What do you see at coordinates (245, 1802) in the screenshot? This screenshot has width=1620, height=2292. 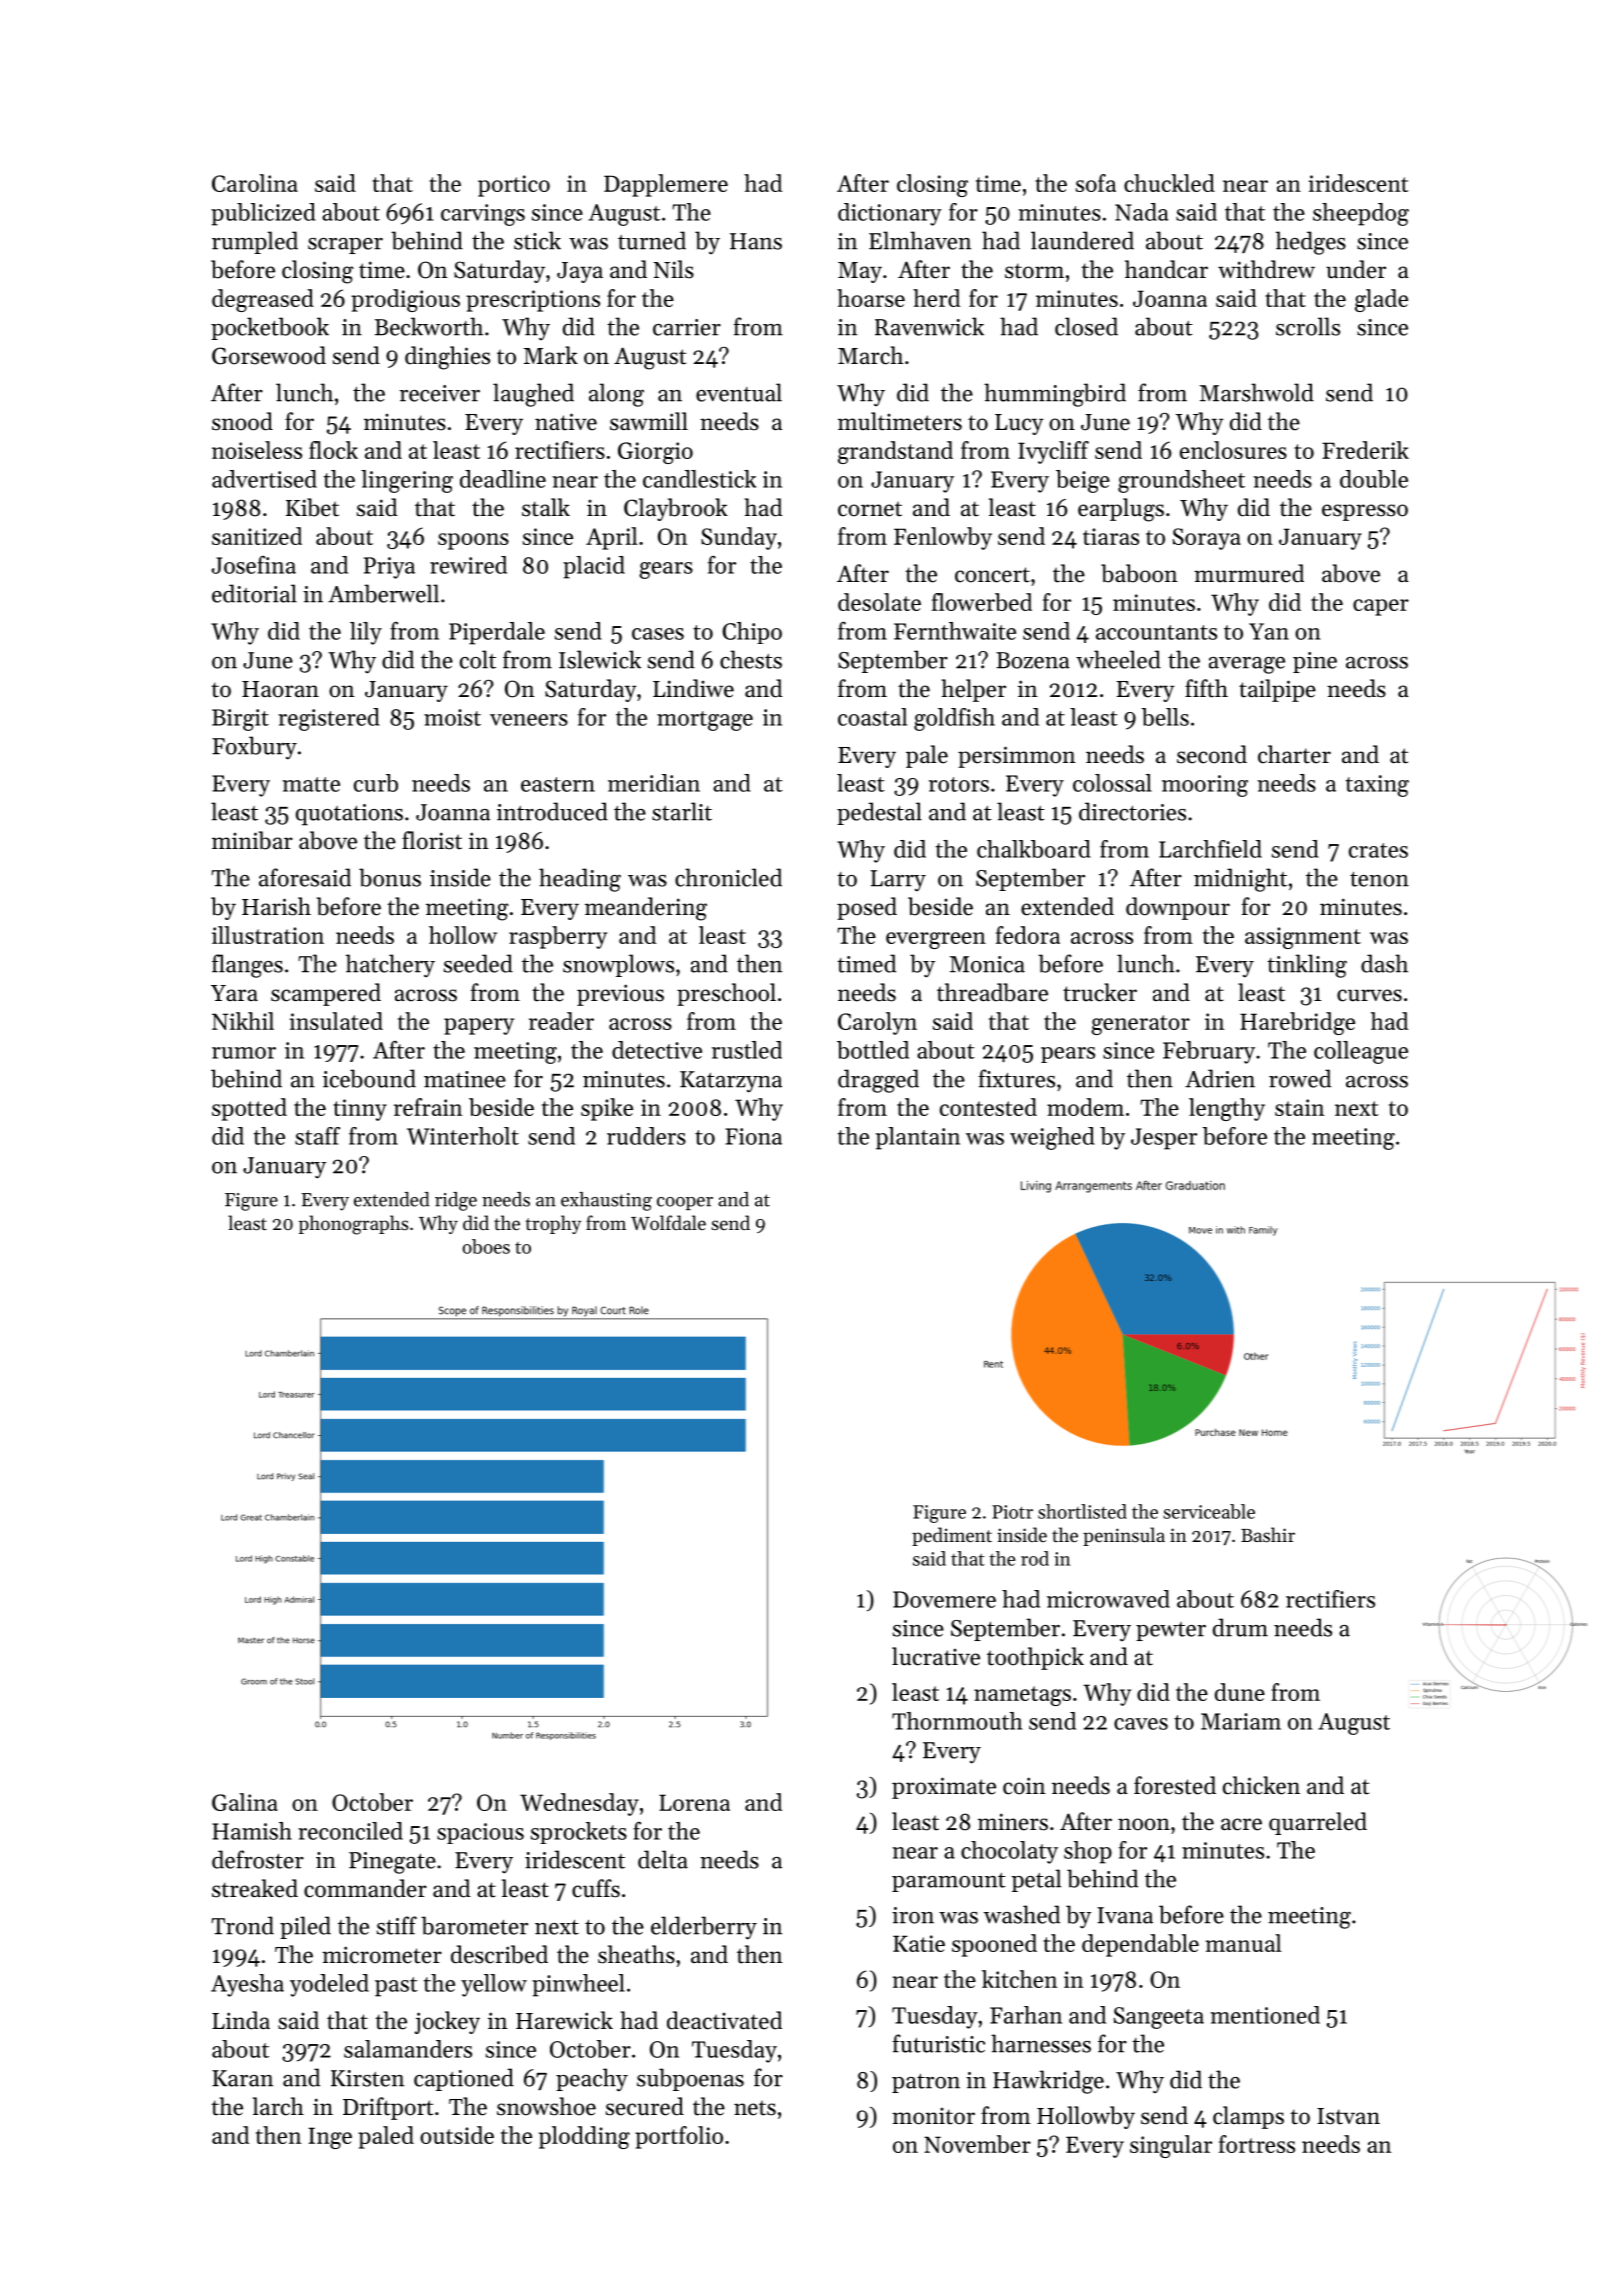 I see `Galina` at bounding box center [245, 1802].
